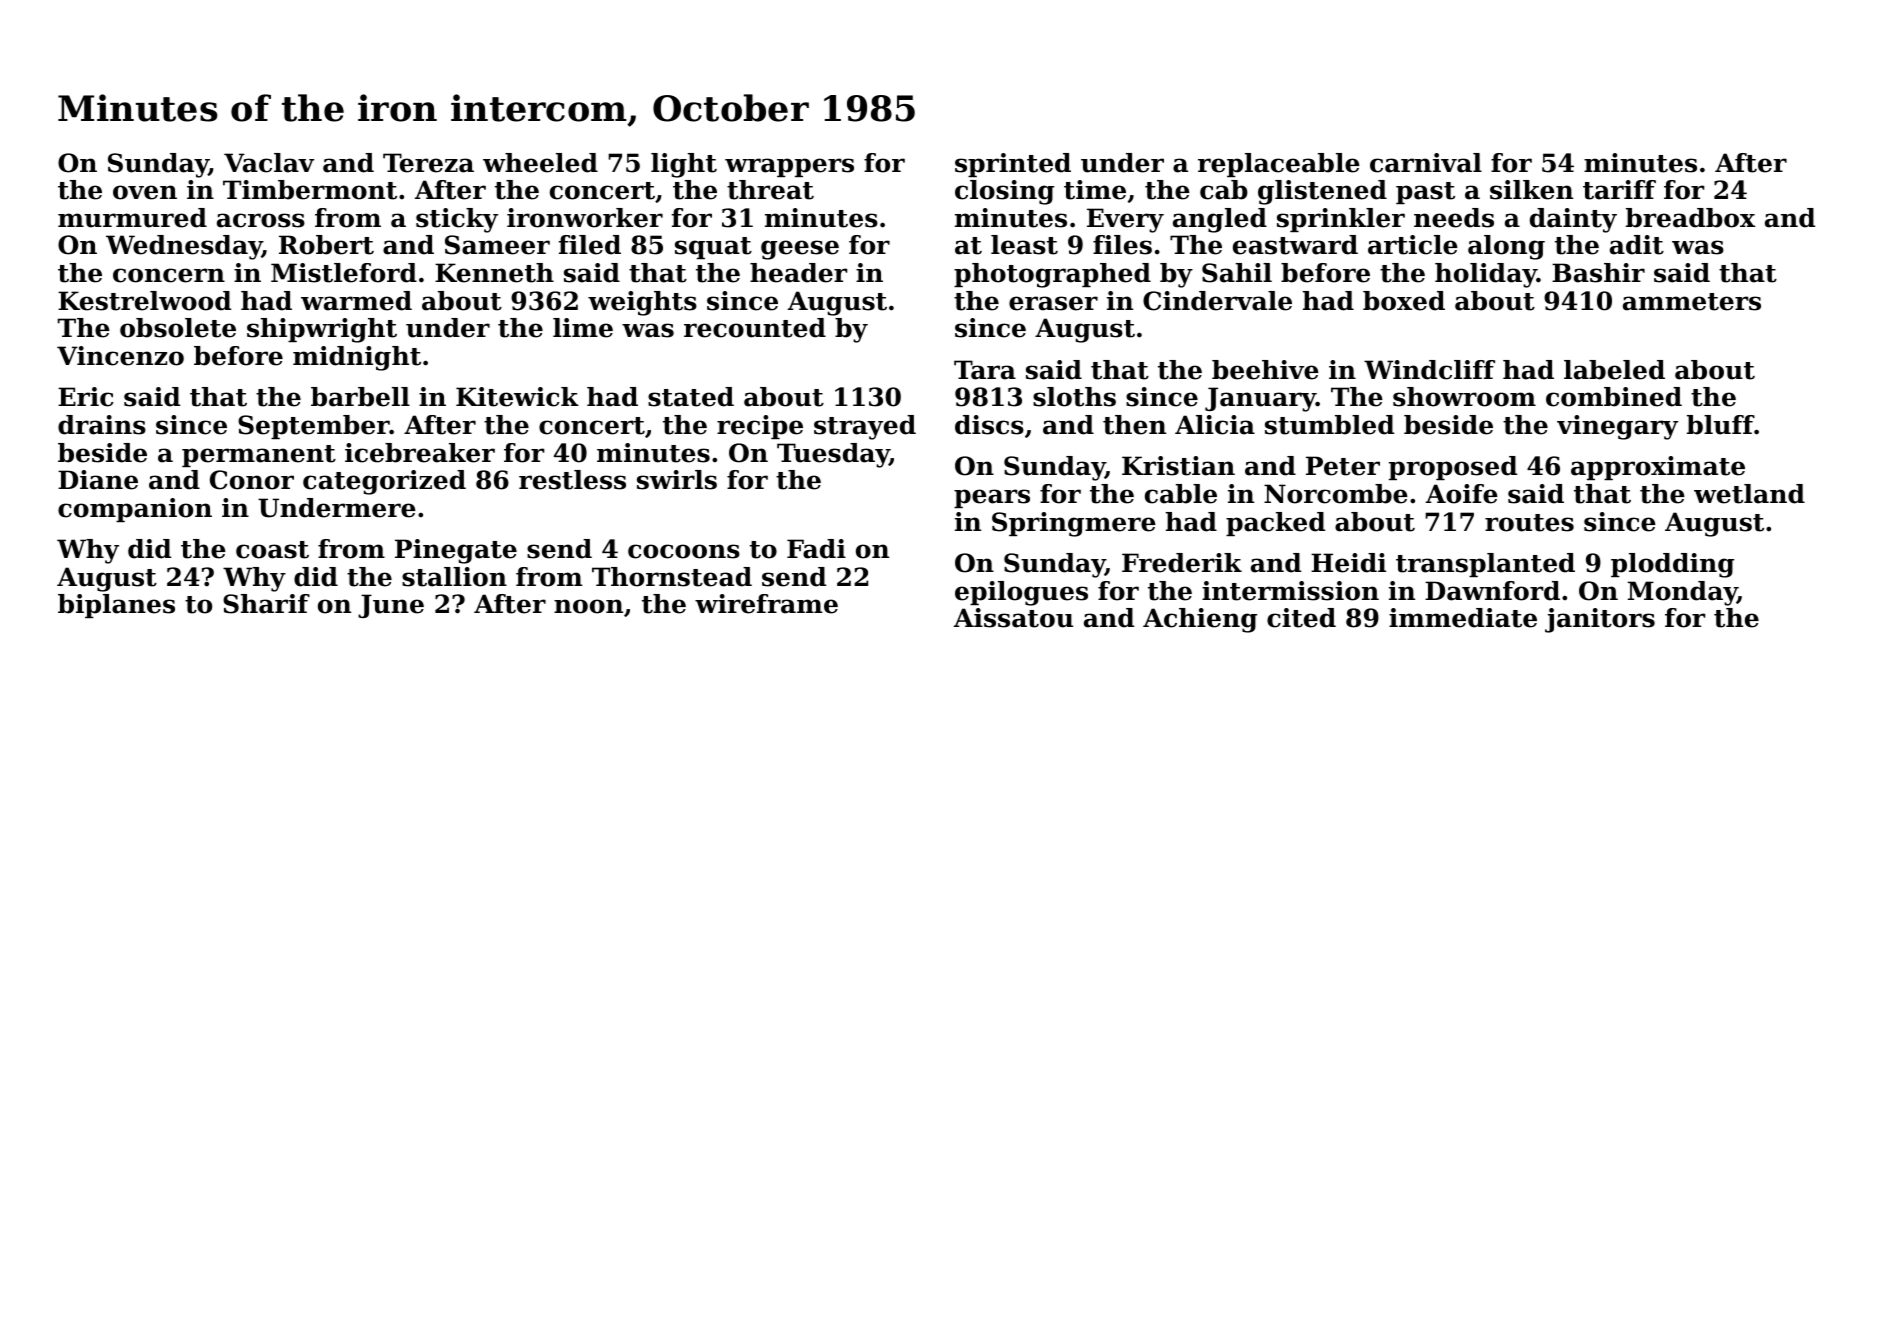  Describe the element at coordinates (454, 577) in the page. I see `stallion` at that location.
